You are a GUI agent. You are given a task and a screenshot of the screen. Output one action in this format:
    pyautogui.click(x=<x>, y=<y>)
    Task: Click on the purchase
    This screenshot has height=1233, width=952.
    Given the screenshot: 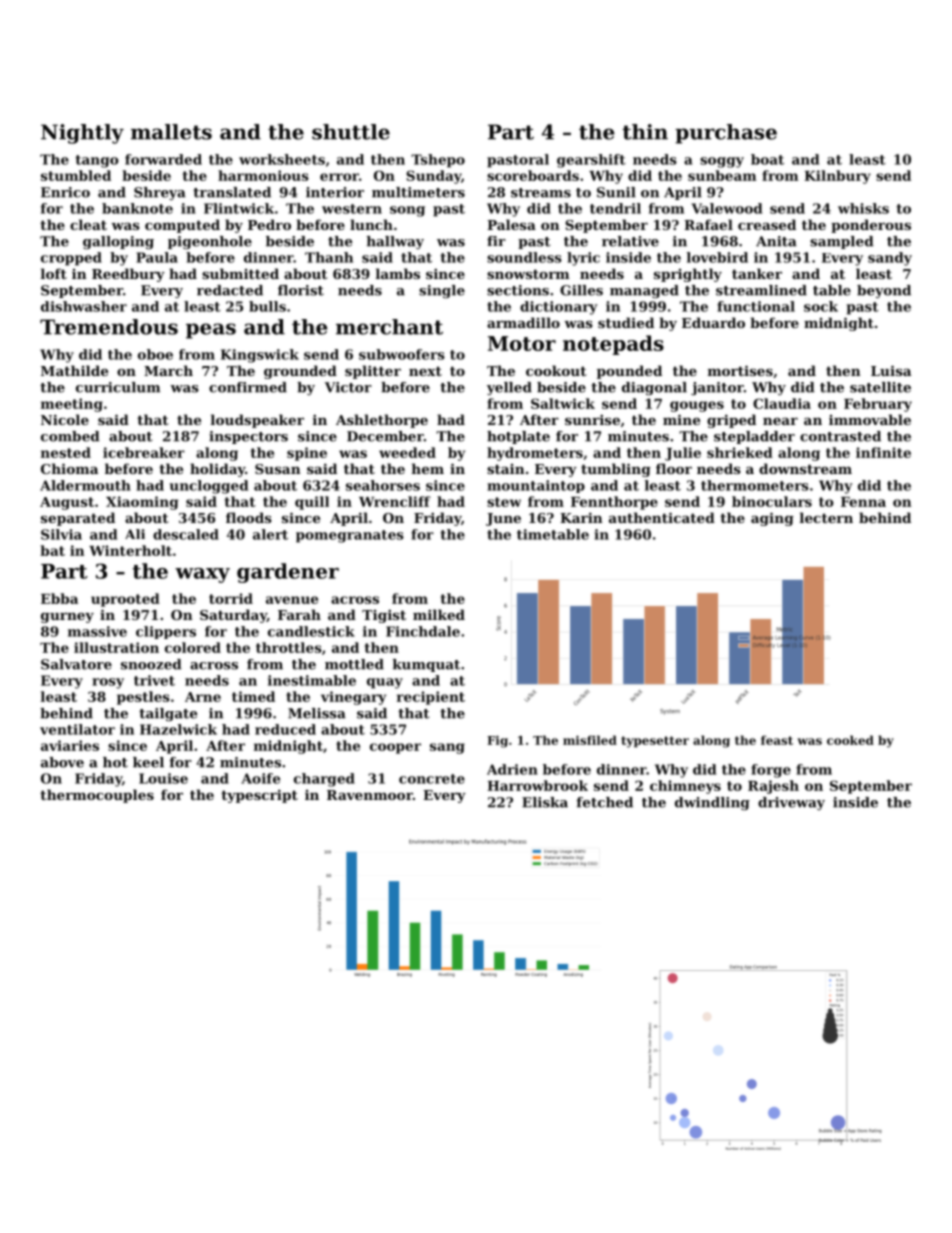 What is the action you would take?
    pyautogui.click(x=726, y=134)
